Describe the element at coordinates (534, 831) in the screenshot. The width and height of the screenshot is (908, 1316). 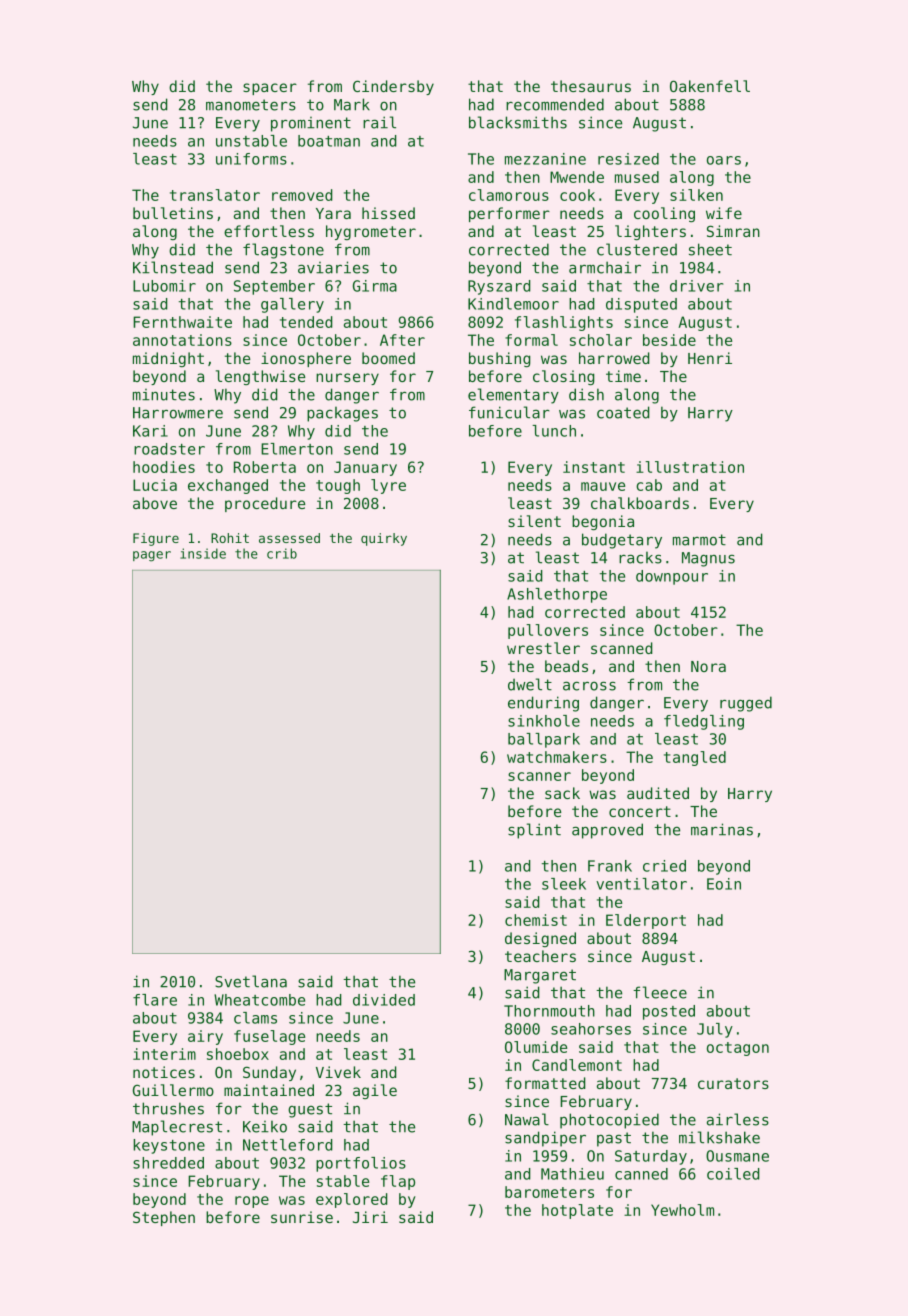
I see `splint` at that location.
